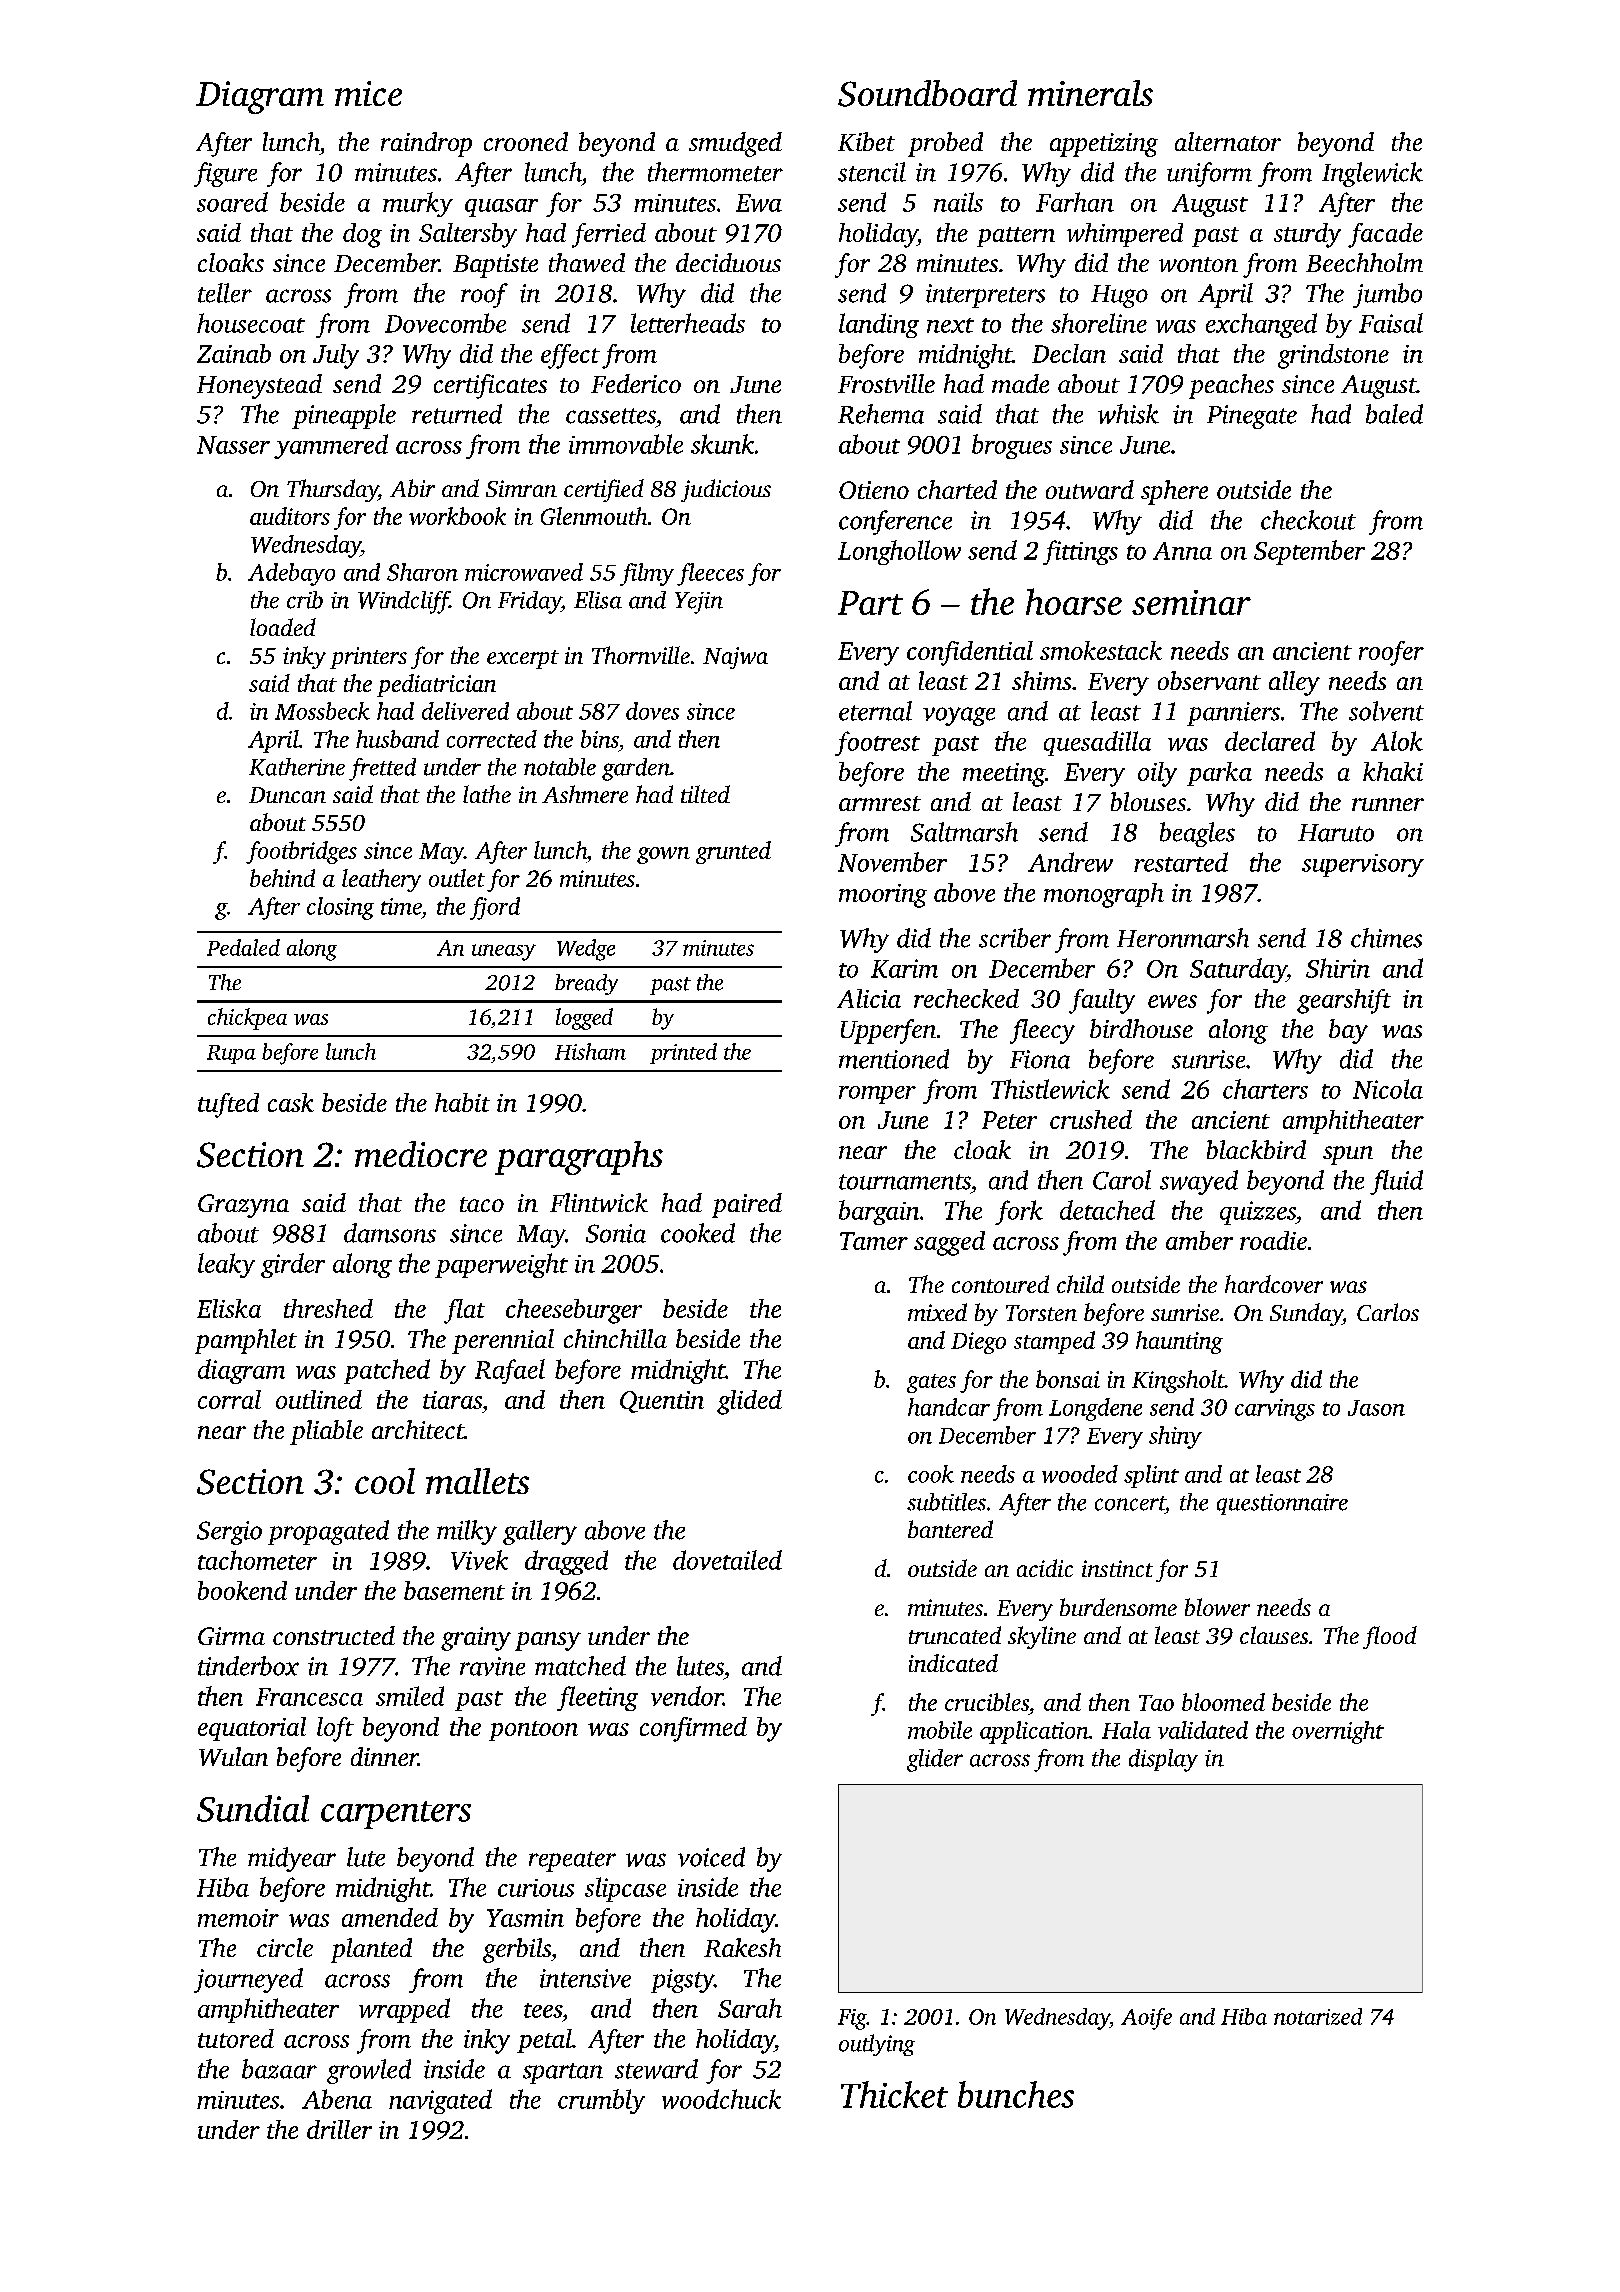 The image size is (1620, 2292). What do you see at coordinates (1386, 711) in the screenshot?
I see `solvent` at bounding box center [1386, 711].
